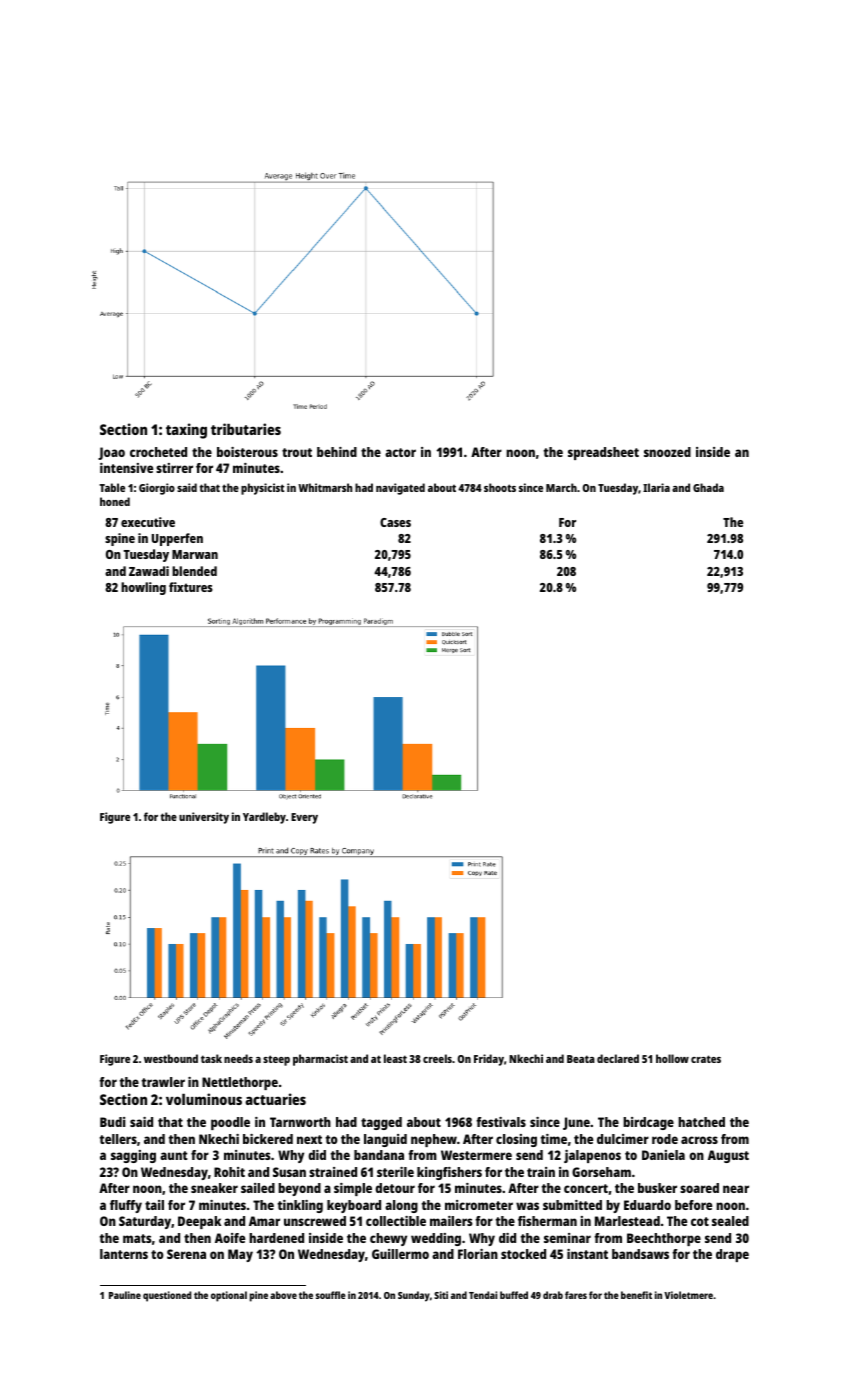 Image resolution: width=849 pixels, height=1400 pixels. What do you see at coordinates (247, 452) in the document?
I see `boisterous` at bounding box center [247, 452].
